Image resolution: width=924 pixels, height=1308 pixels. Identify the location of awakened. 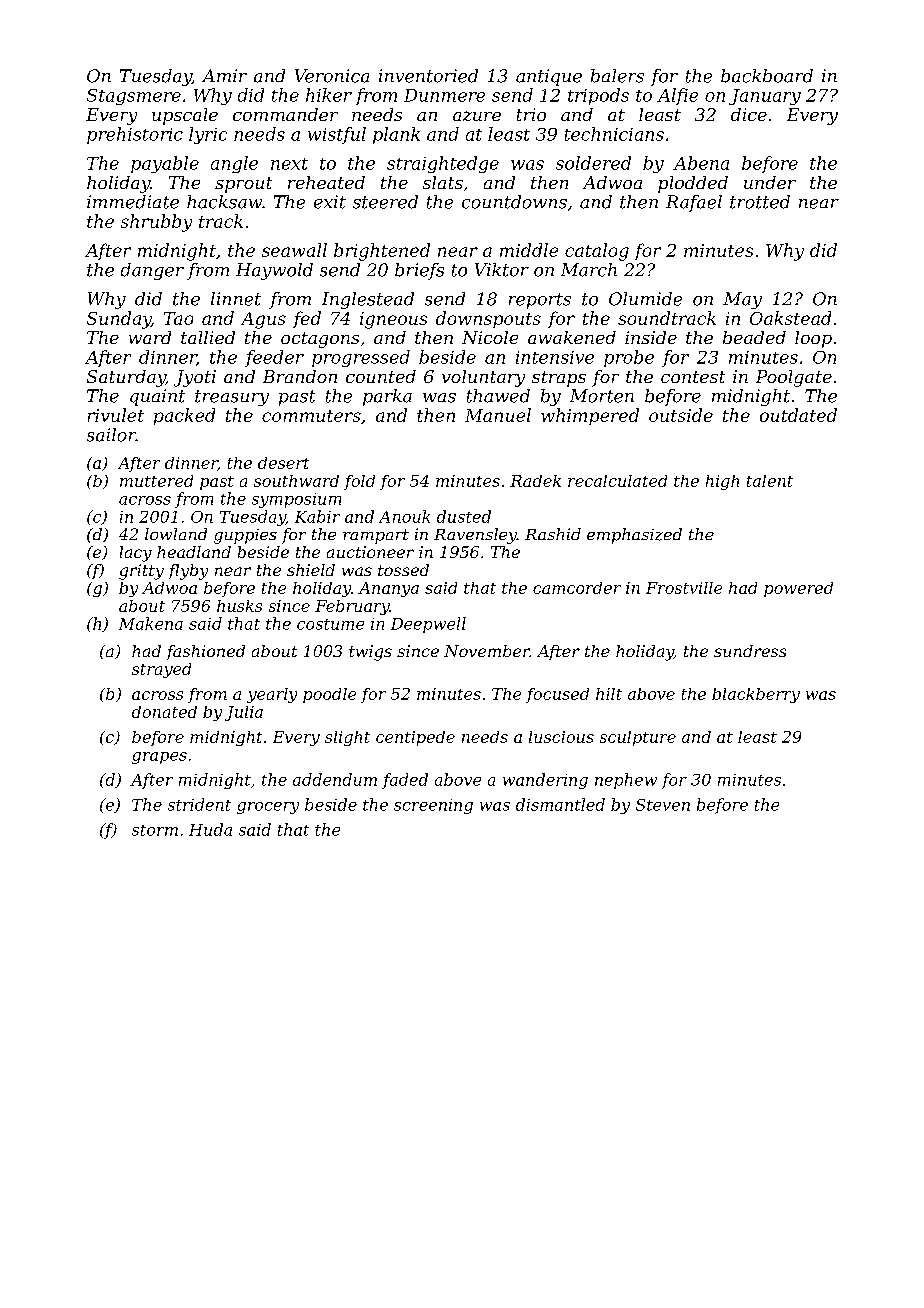
(572, 337).
